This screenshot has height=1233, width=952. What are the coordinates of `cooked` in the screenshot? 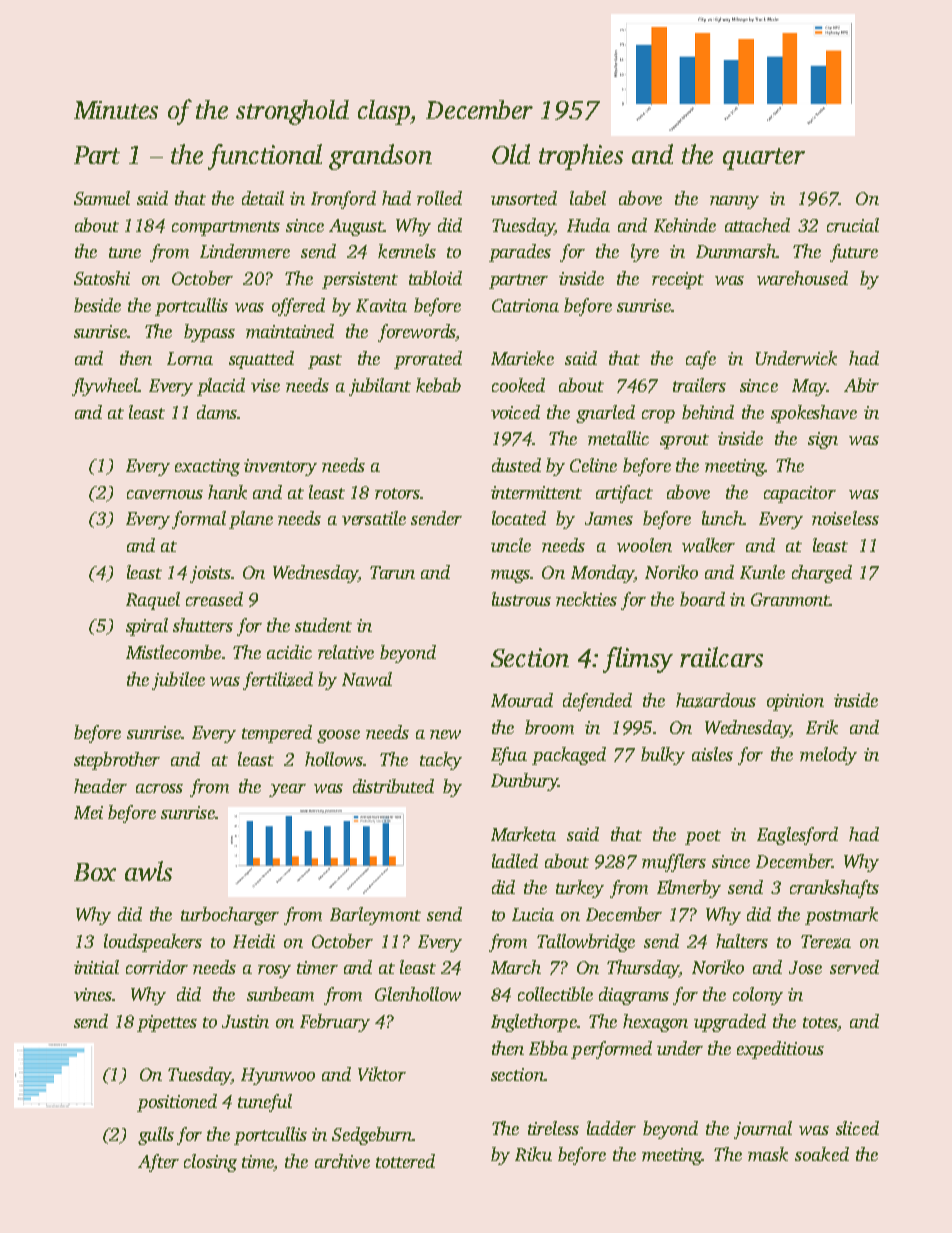 It's located at (518, 385).
